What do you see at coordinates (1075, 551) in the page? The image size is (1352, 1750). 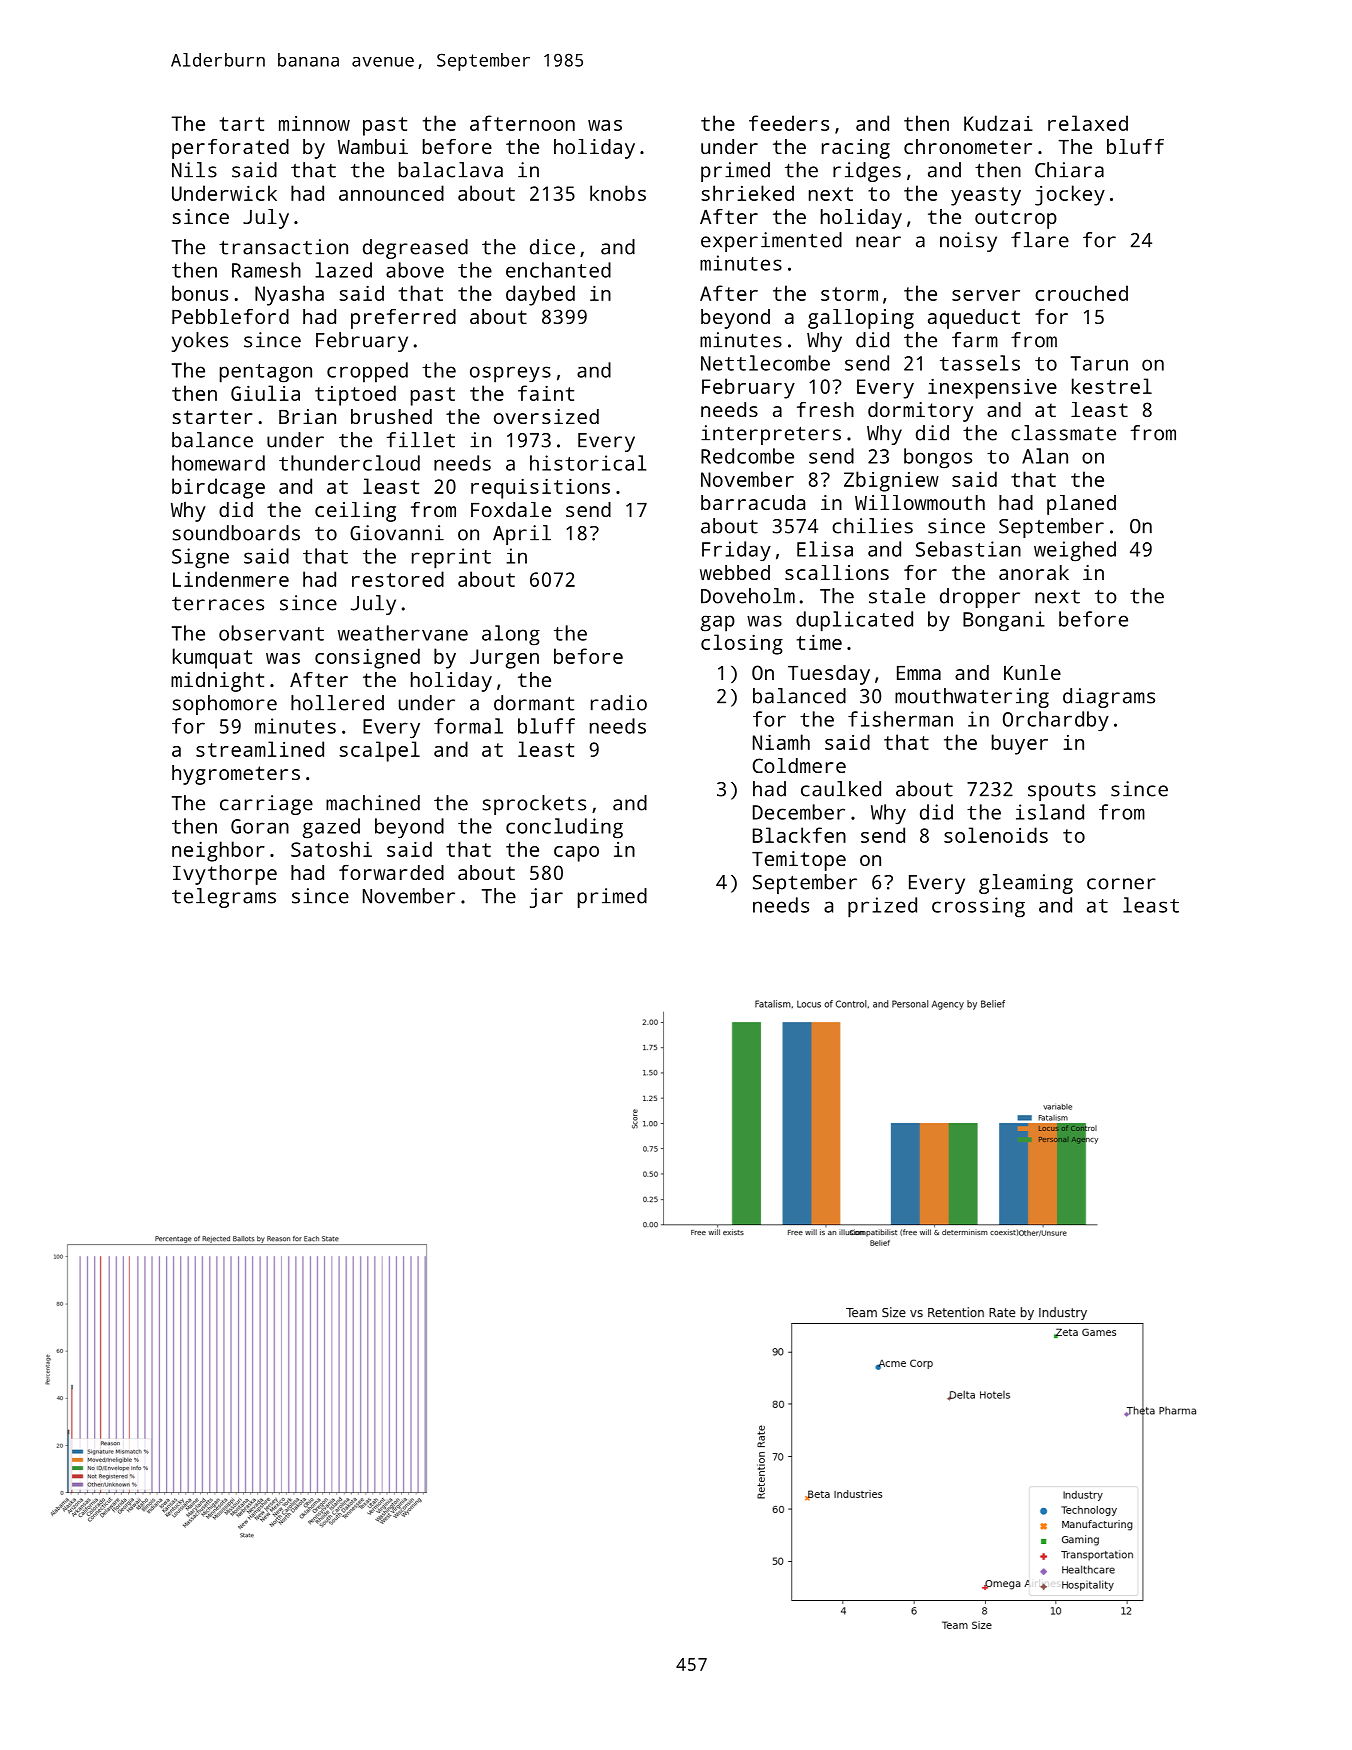 I see `weighed` at bounding box center [1075, 551].
